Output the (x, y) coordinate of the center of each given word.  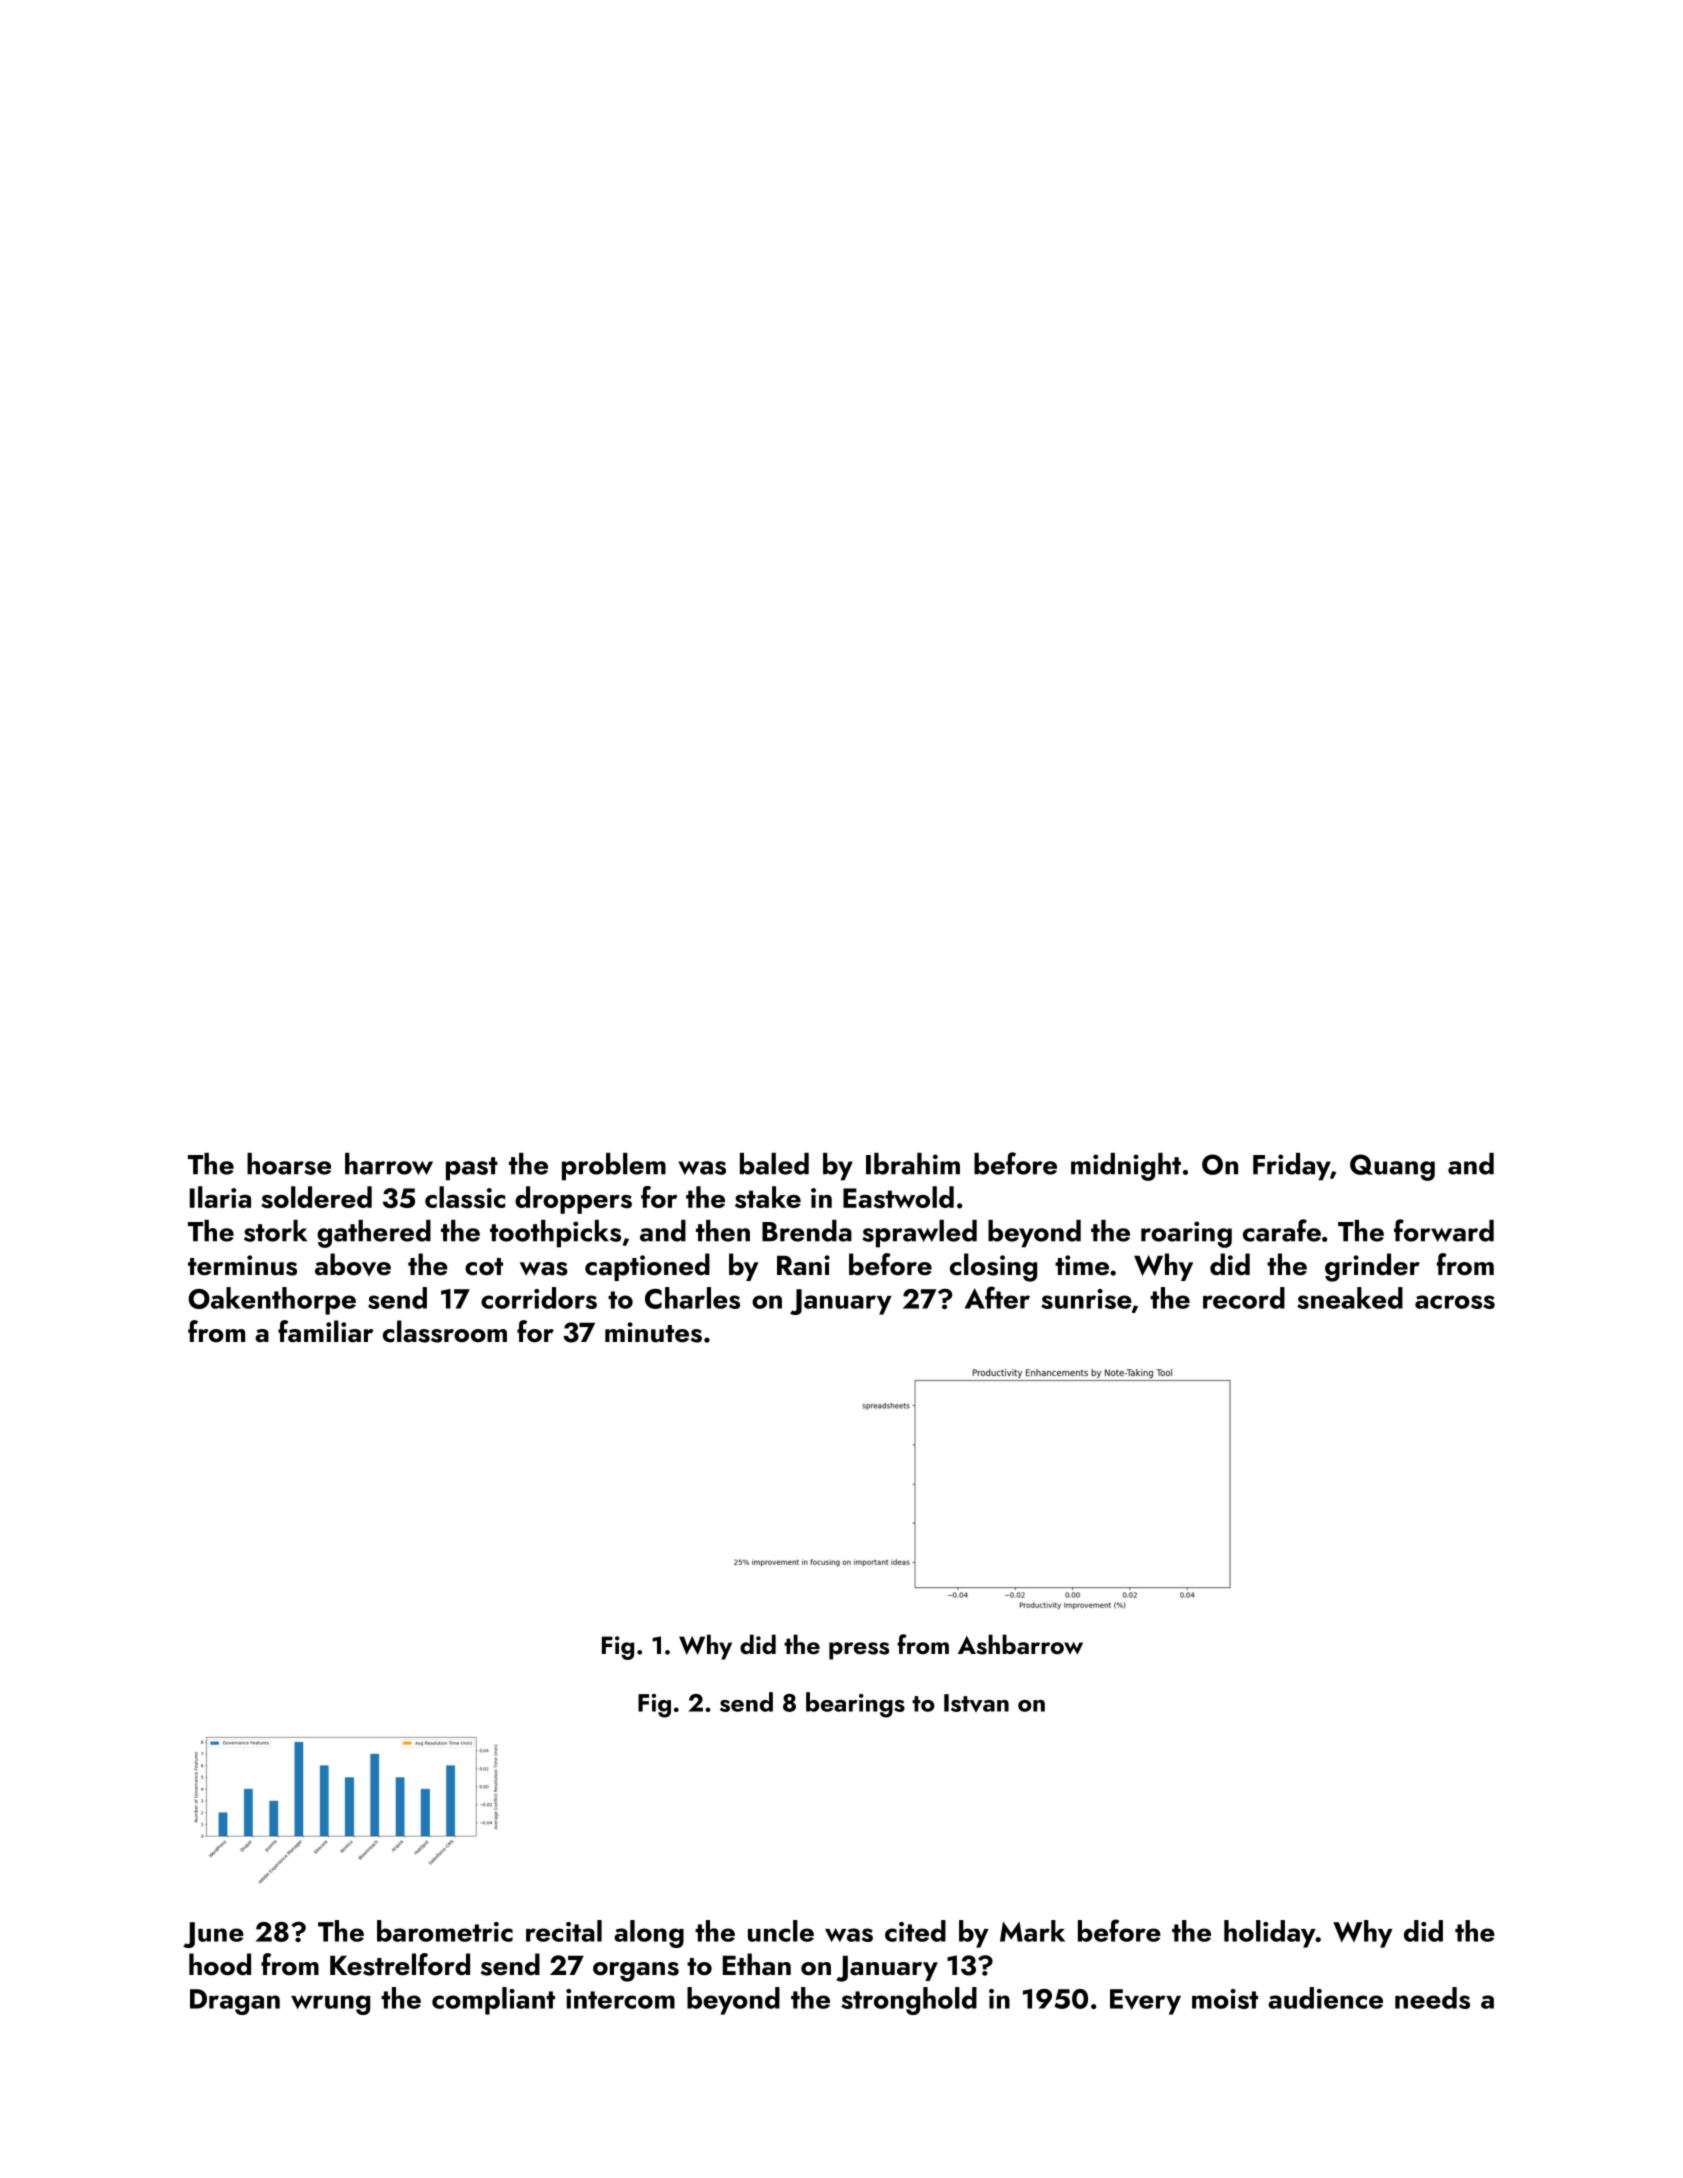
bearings (855, 1705)
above (353, 1264)
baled (774, 1164)
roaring (1186, 1234)
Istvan (976, 1703)
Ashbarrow (1020, 1644)
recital (564, 1931)
